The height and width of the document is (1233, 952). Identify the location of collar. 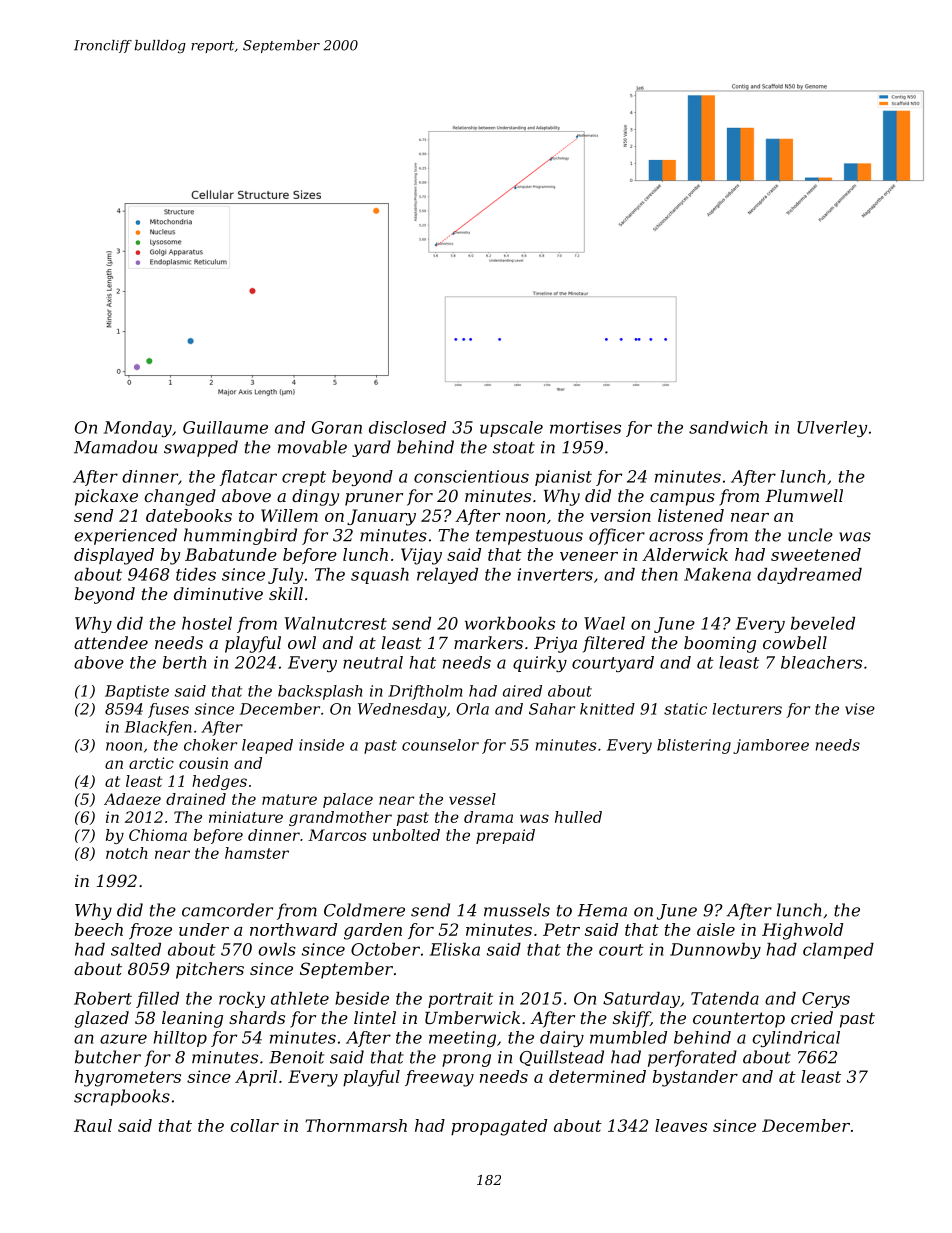
(254, 1125).
